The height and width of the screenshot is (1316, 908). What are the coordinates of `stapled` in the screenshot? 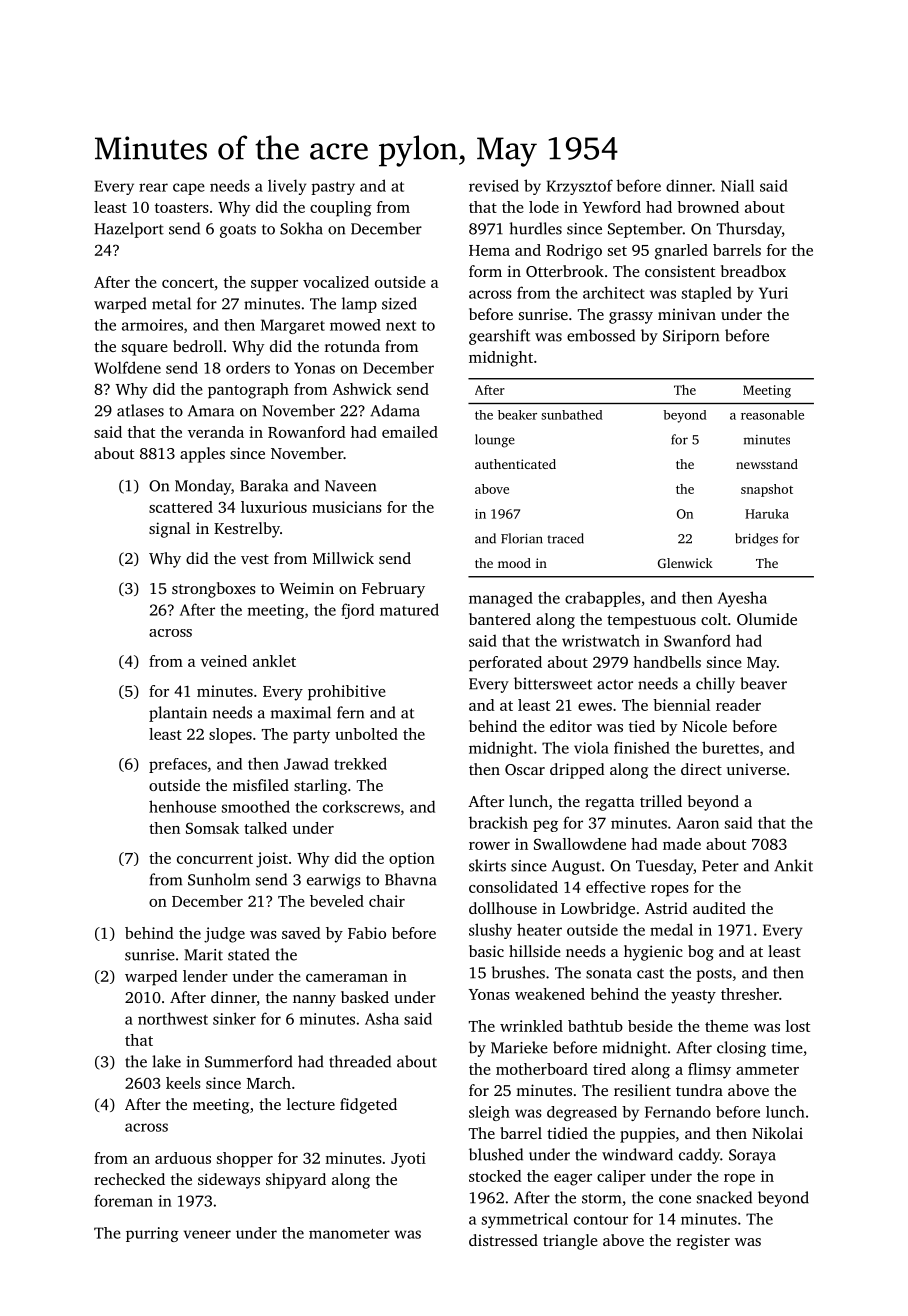 It's located at (707, 294).
